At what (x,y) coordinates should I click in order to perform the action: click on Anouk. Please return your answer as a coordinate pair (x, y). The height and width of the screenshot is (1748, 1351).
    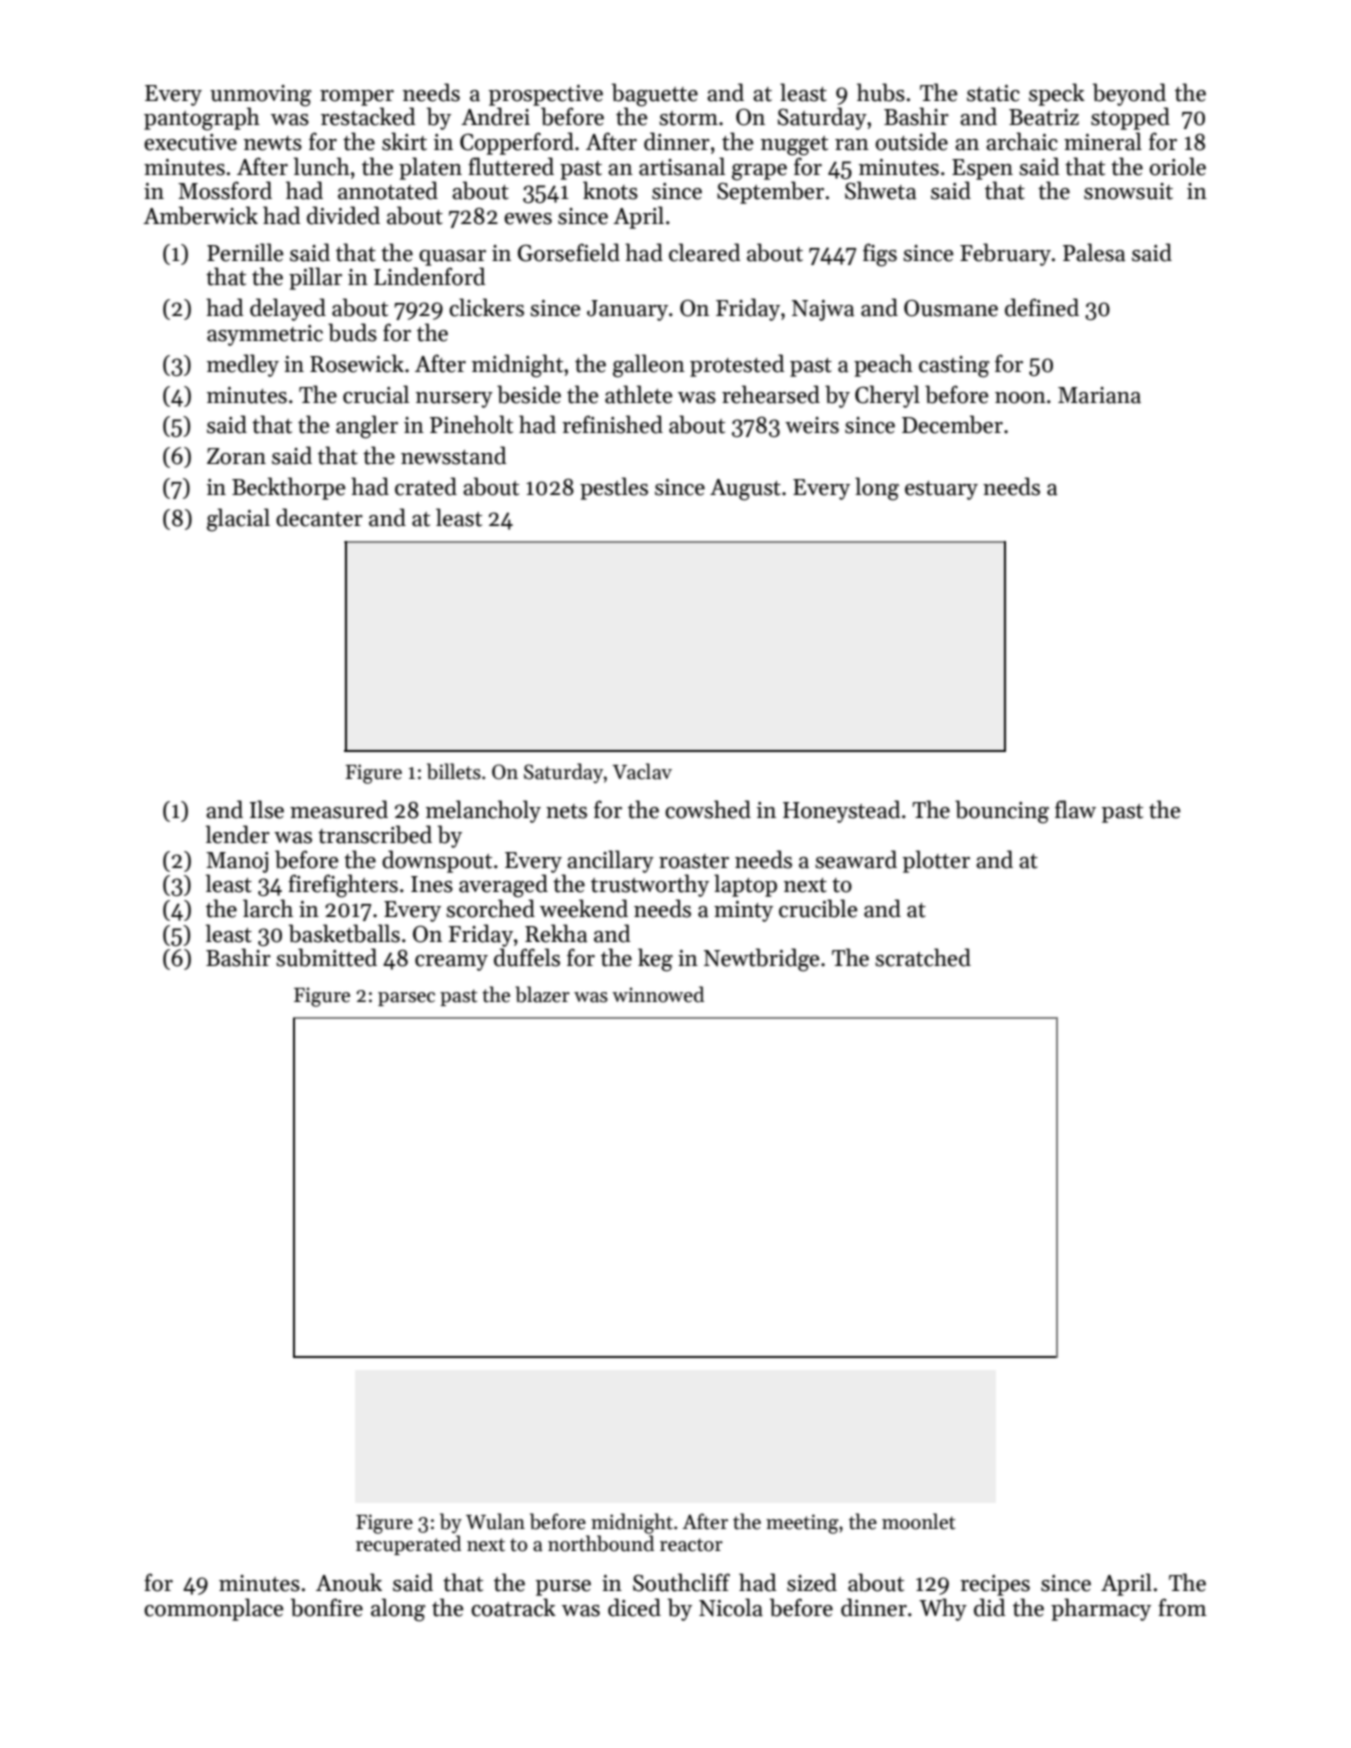
    Looking at the image, I should click on (349, 1582).
